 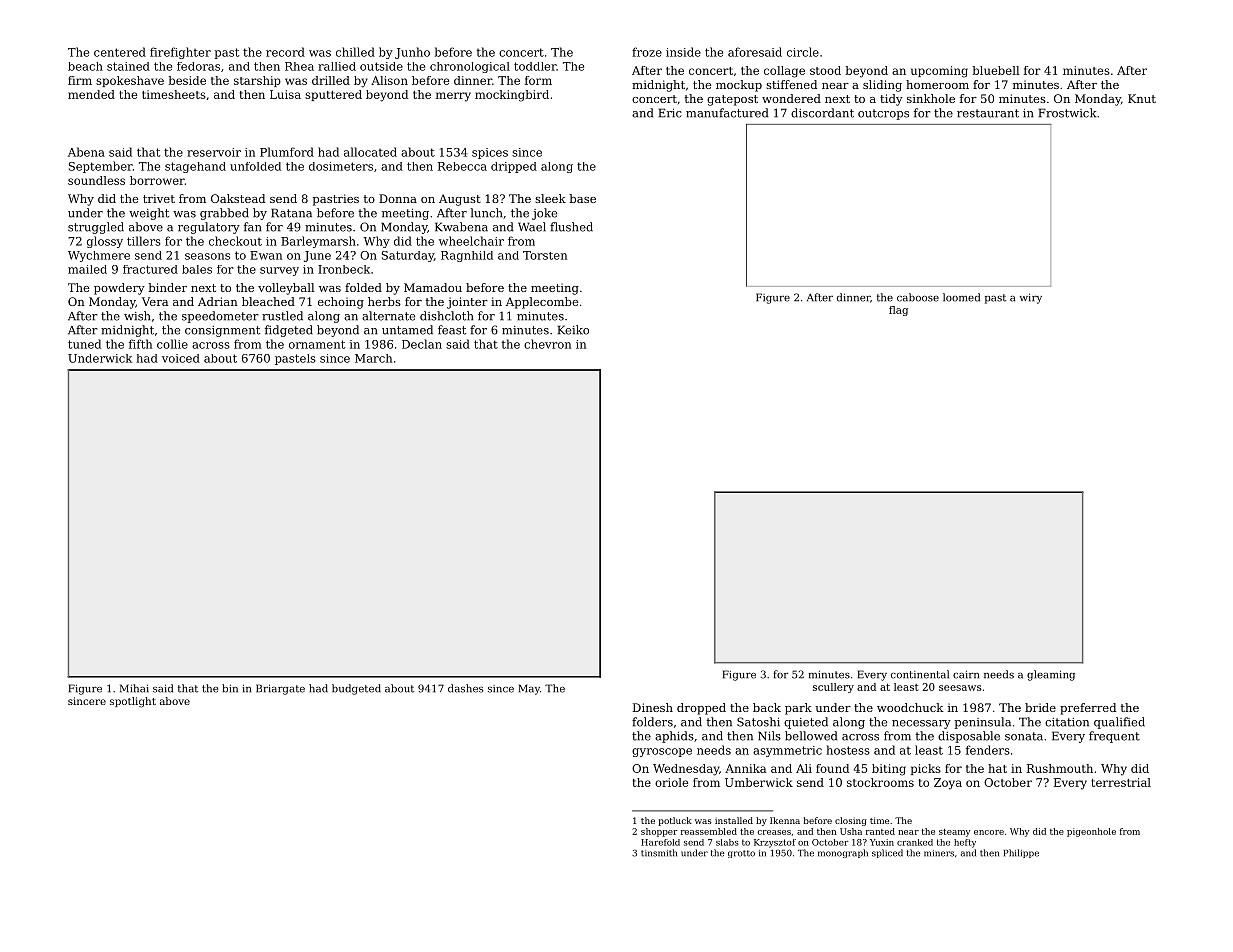 I want to click on May, so click(x=529, y=689).
